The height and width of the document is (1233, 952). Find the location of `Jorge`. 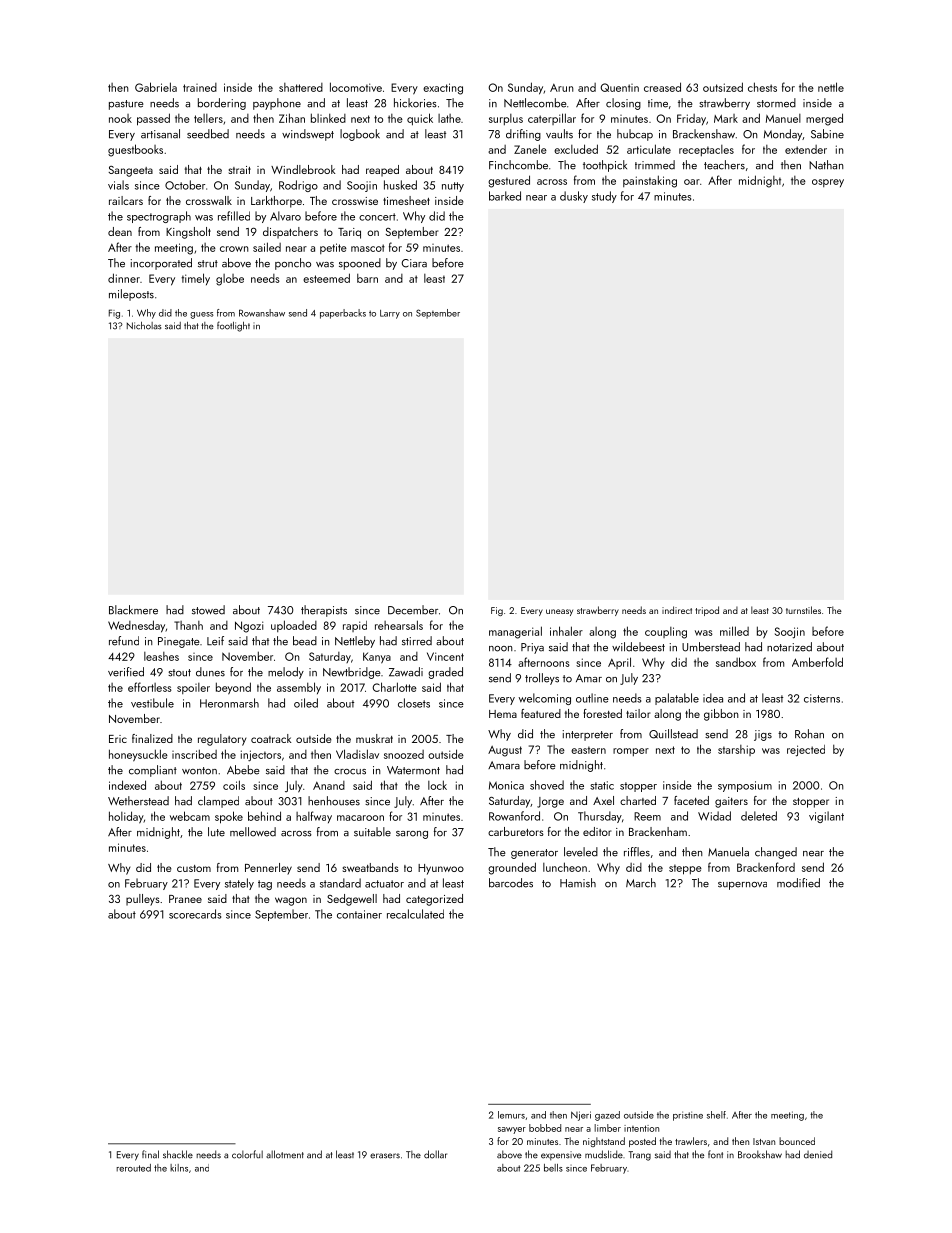

Jorge is located at coordinates (550, 802).
